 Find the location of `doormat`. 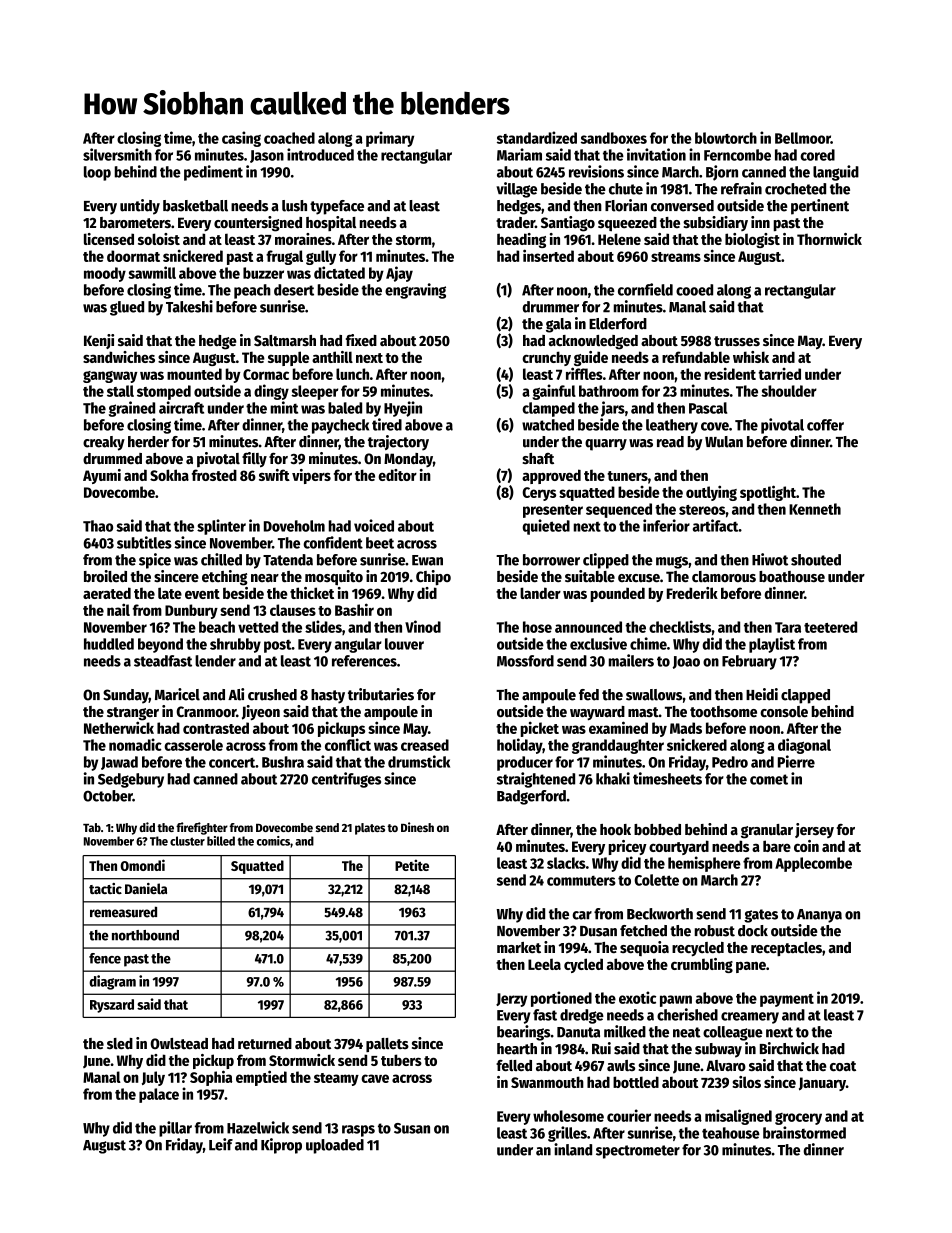

doormat is located at coordinates (133, 256).
